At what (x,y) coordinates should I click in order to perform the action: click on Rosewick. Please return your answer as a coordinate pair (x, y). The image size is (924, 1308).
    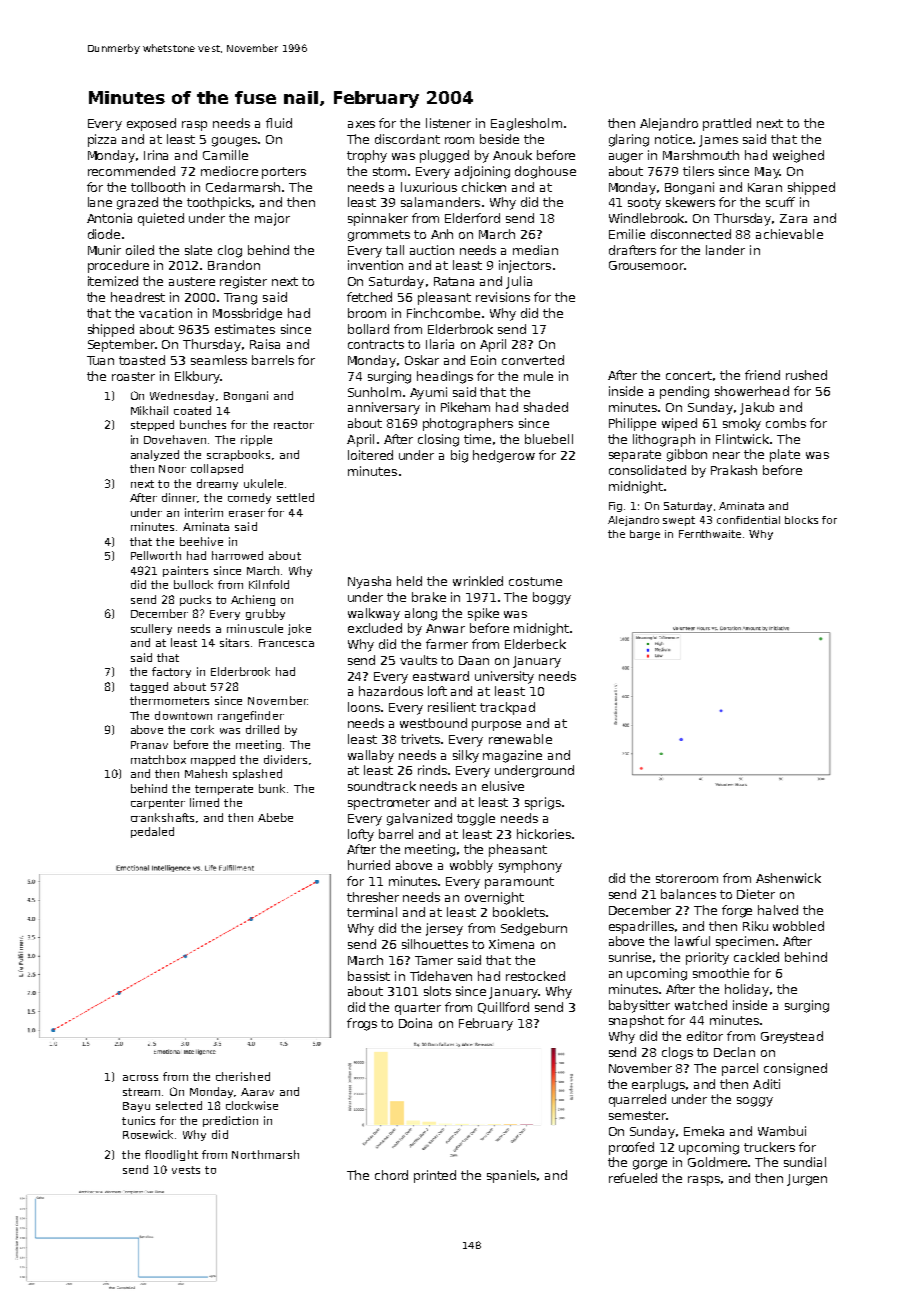
    Looking at the image, I should click on (149, 1134).
